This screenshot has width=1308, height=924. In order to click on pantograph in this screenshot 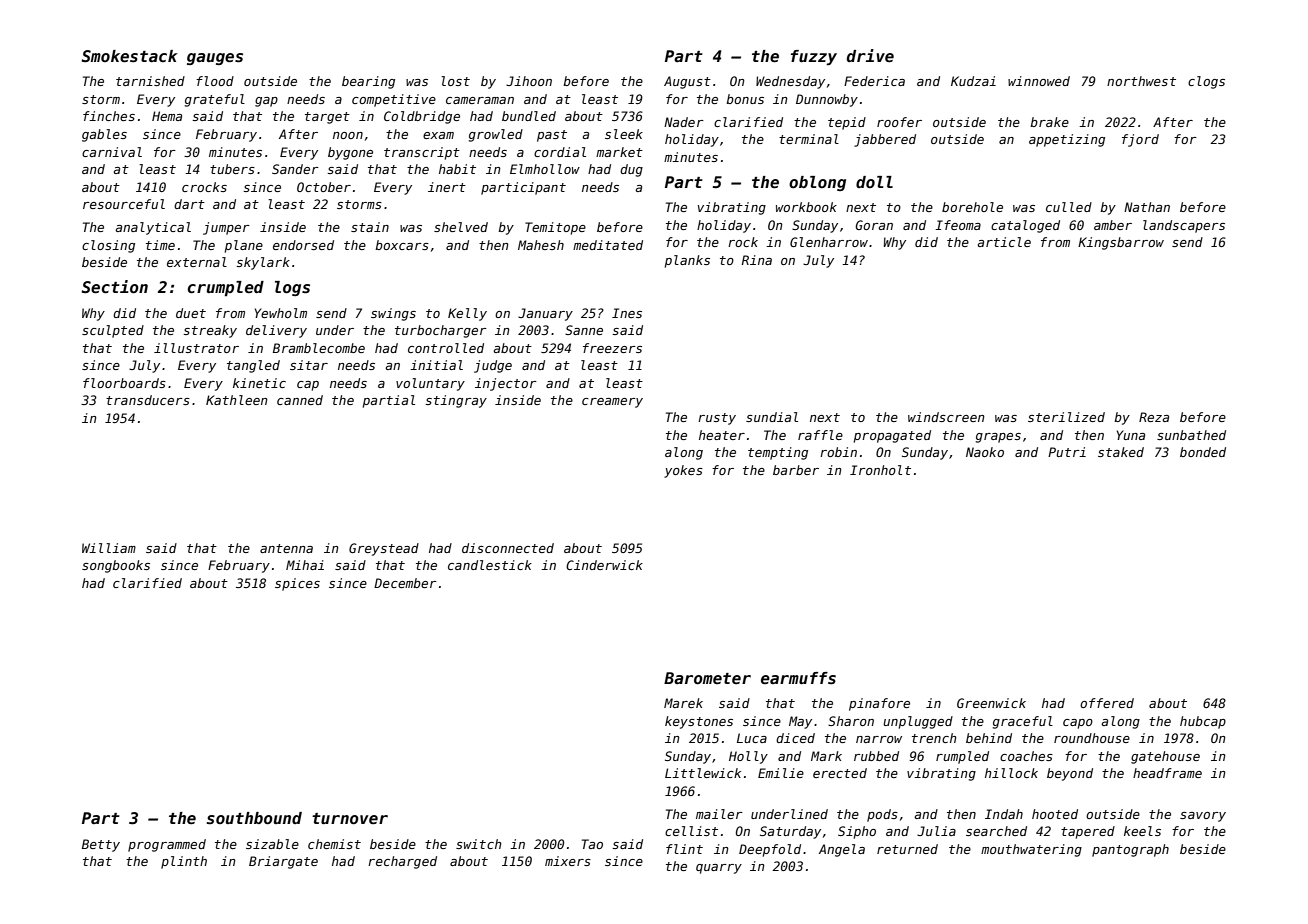, I will do `click(1130, 850)`.
